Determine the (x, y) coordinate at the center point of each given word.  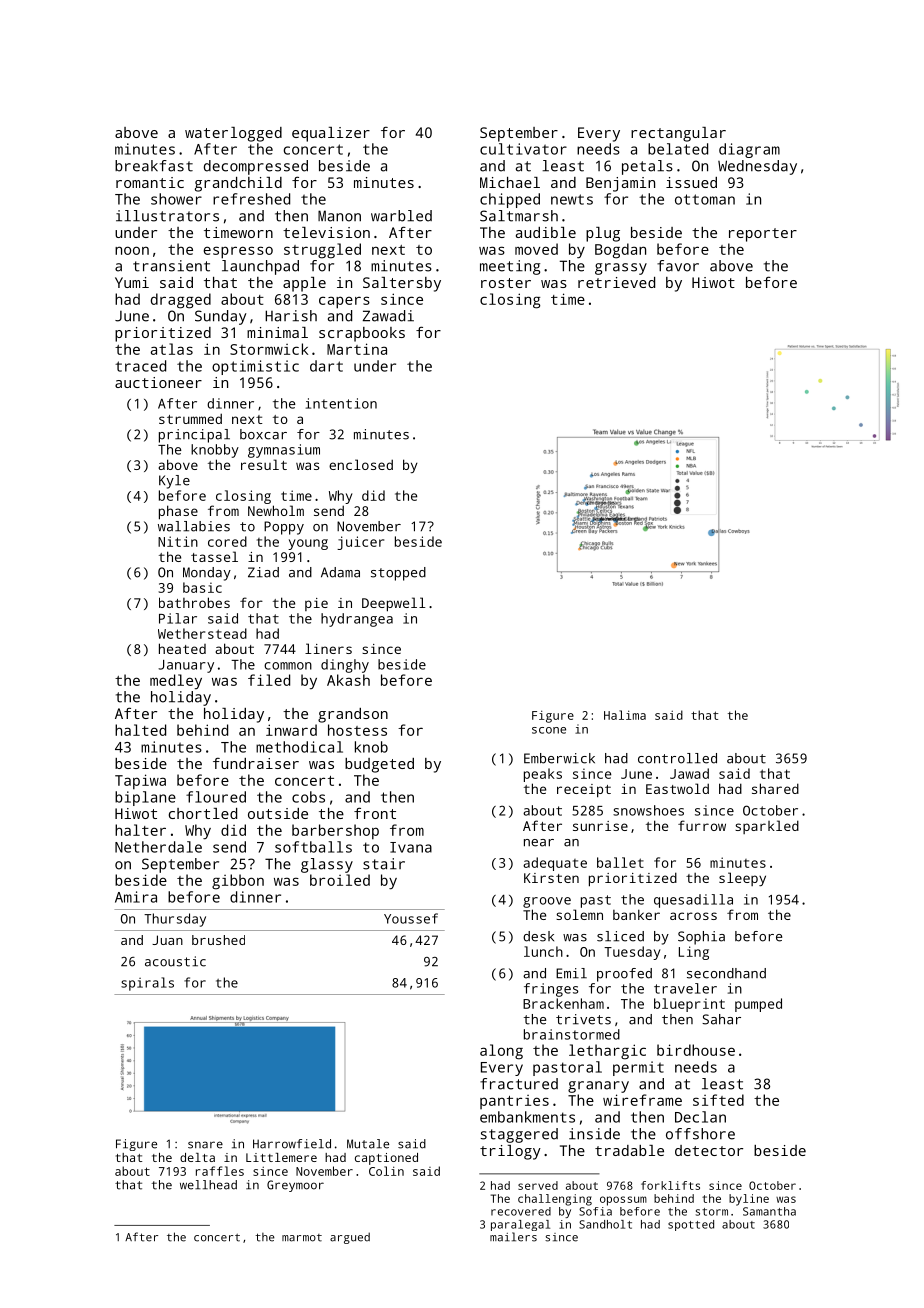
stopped (398, 574)
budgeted (379, 765)
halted (140, 730)
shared (775, 788)
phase (178, 512)
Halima (625, 715)
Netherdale (158, 847)
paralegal (520, 1225)
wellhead (208, 1185)
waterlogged (233, 134)
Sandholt (605, 1224)
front (375, 813)
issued (691, 182)
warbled (401, 216)
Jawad (689, 773)
